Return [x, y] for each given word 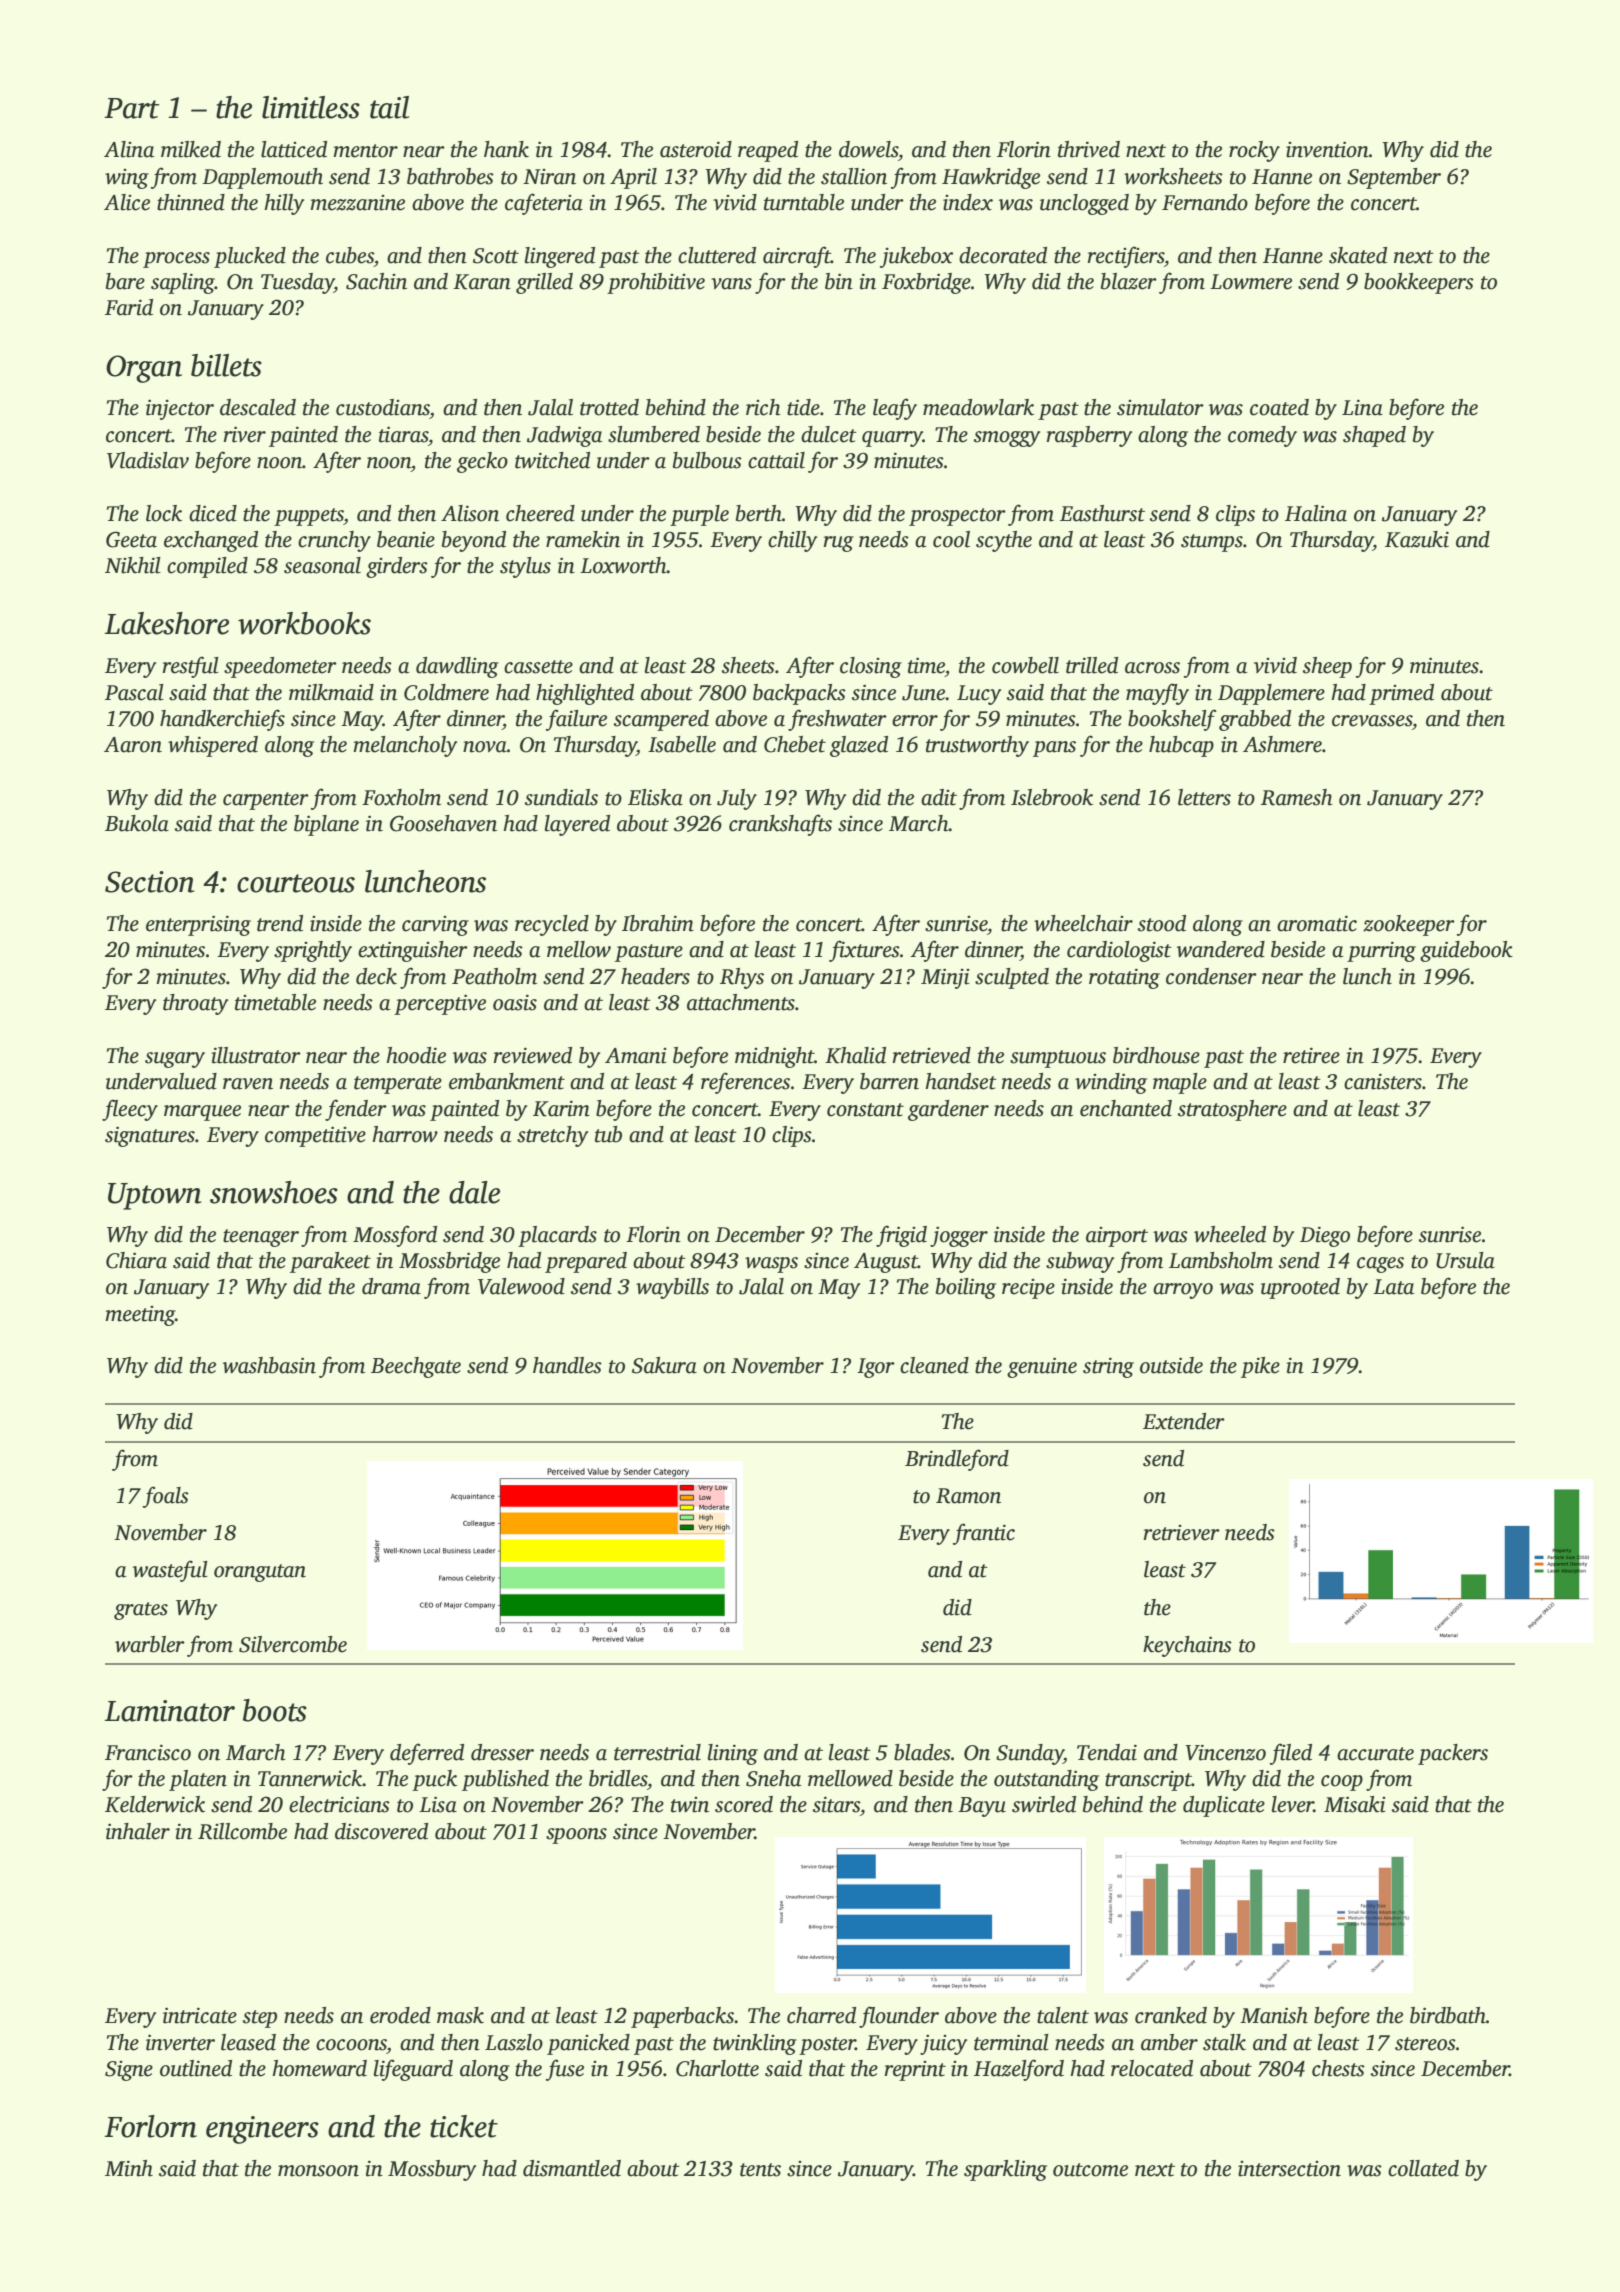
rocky [1254, 151]
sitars [836, 1804]
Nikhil [133, 565]
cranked [1171, 2015]
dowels [868, 149]
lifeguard [413, 2070]
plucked [250, 257]
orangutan [260, 1573]
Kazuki [1417, 539]
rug [838, 544]
